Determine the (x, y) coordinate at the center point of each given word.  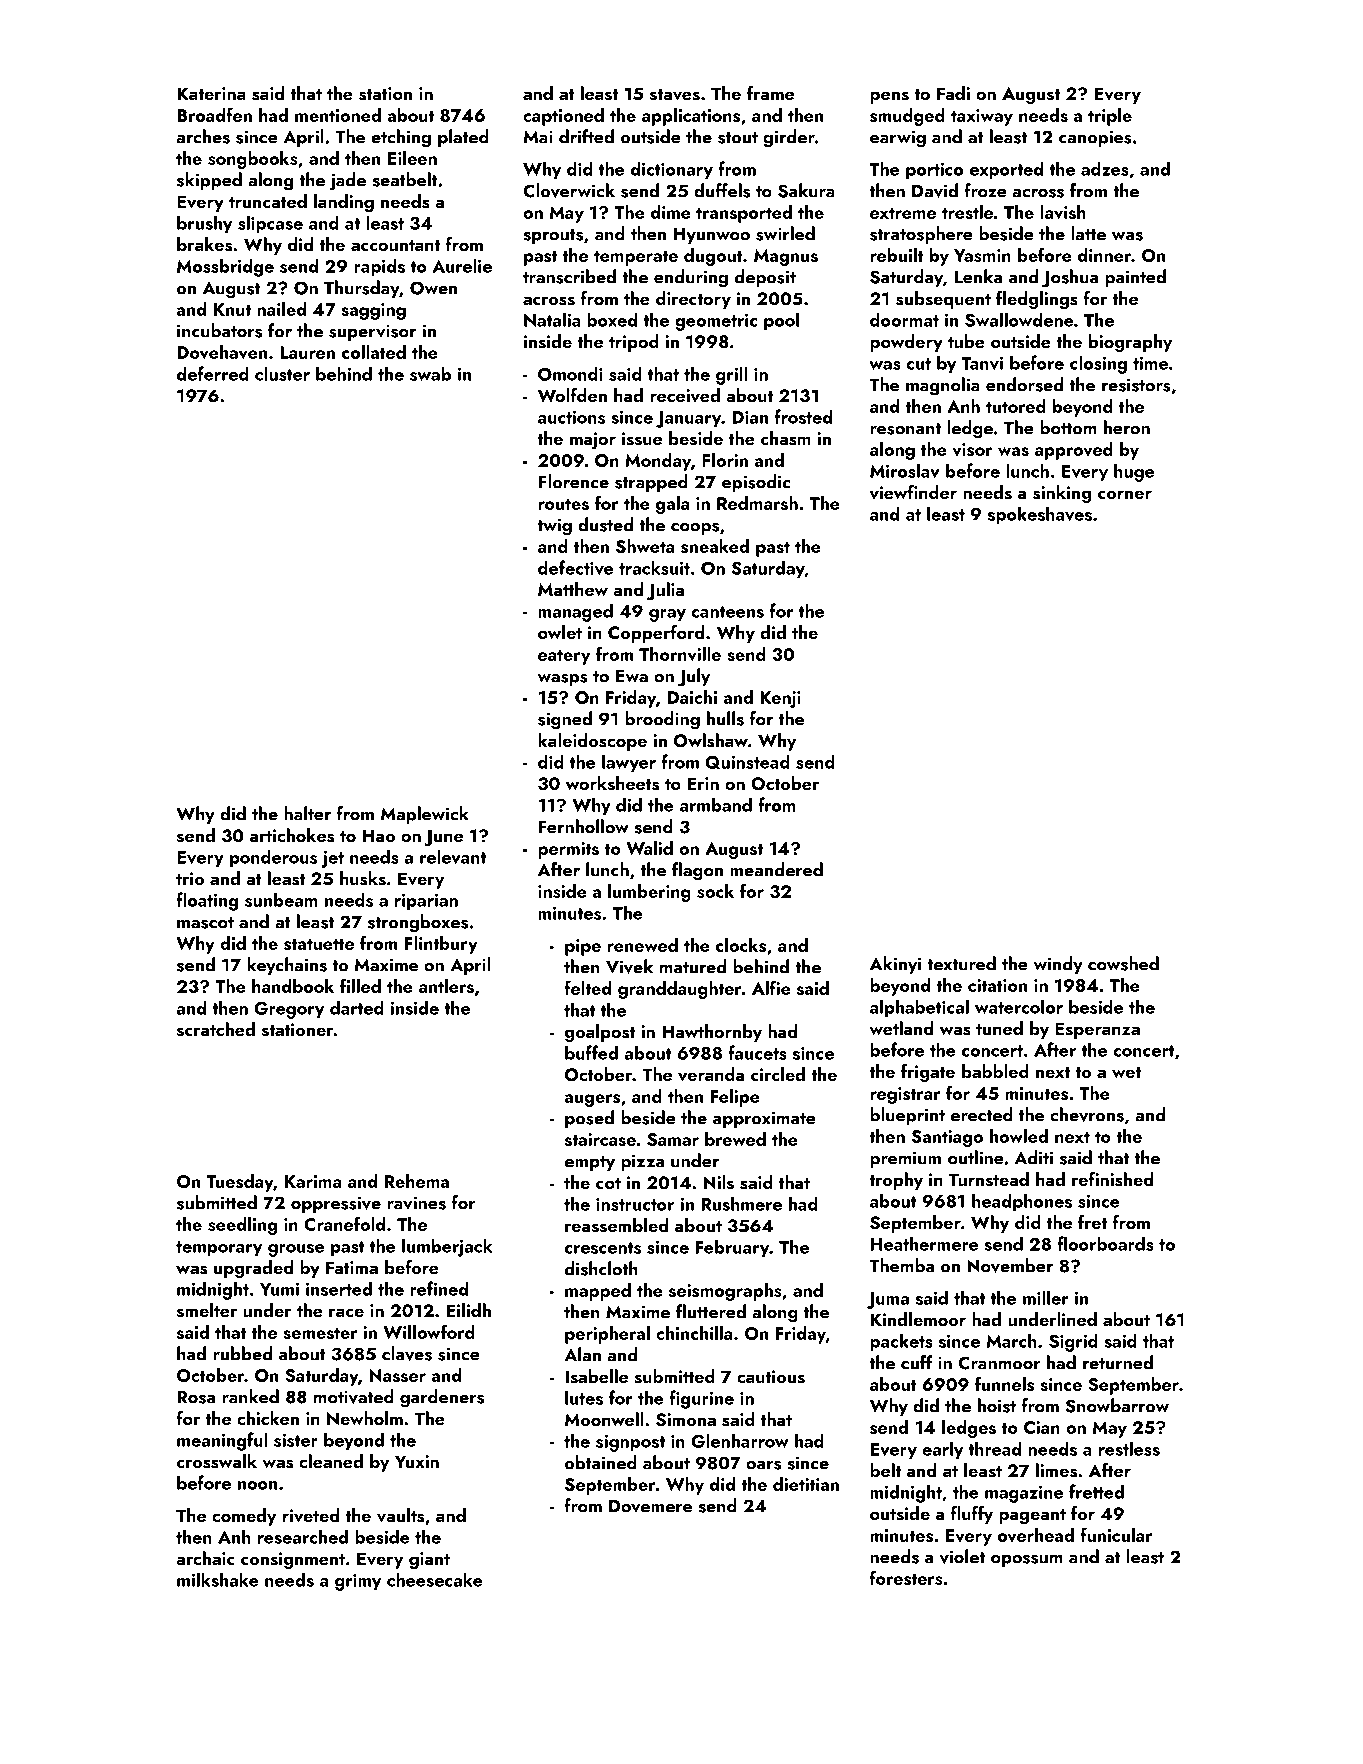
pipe (583, 947)
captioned (563, 117)
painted (1135, 278)
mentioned (338, 115)
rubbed (242, 1353)
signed (565, 720)
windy (1058, 965)
